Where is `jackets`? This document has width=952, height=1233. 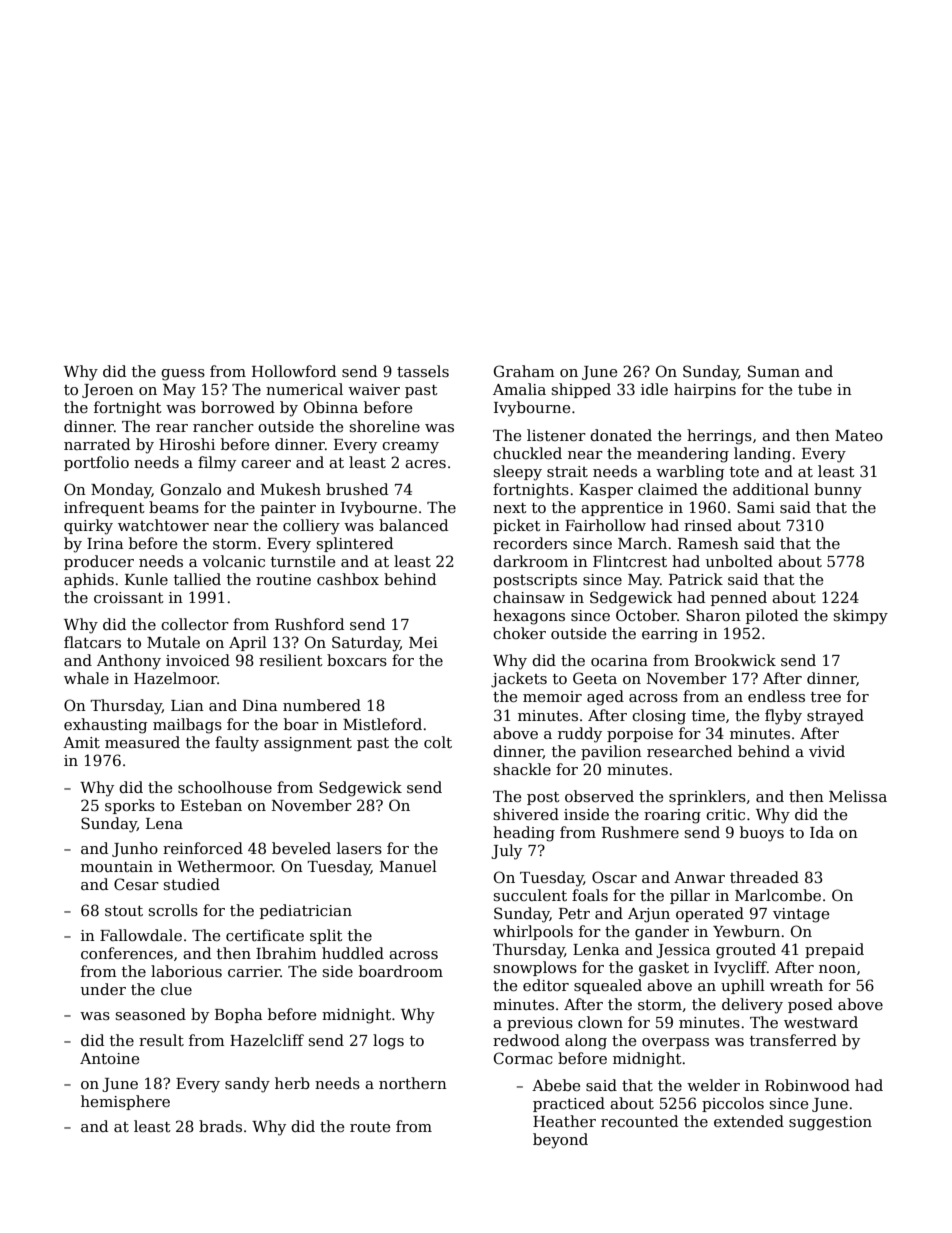 jackets is located at coordinates (519, 680).
